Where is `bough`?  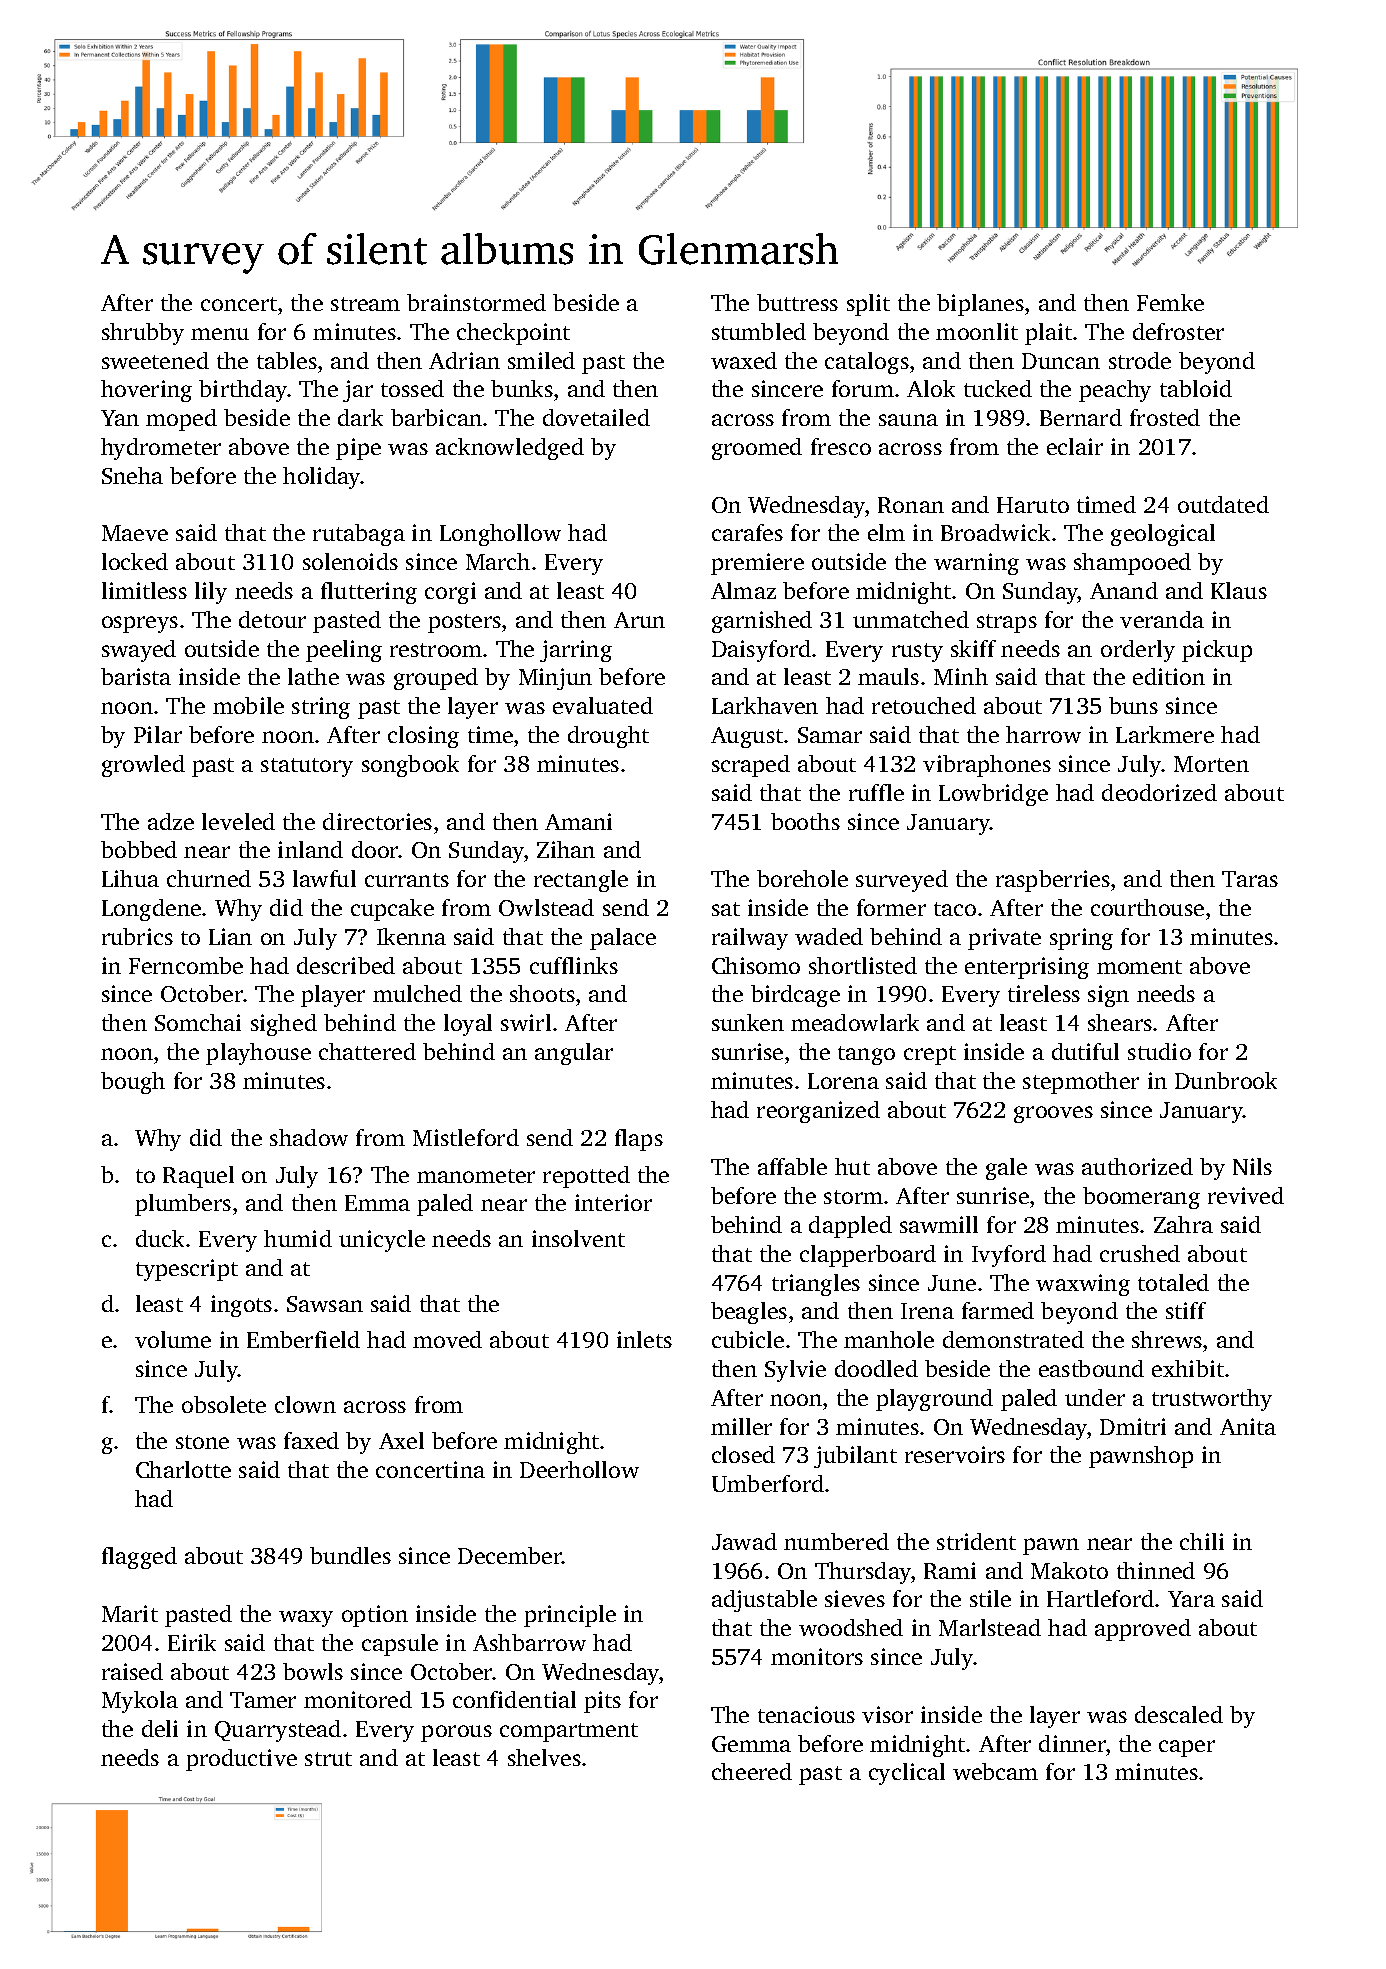 bough is located at coordinates (133, 1083).
